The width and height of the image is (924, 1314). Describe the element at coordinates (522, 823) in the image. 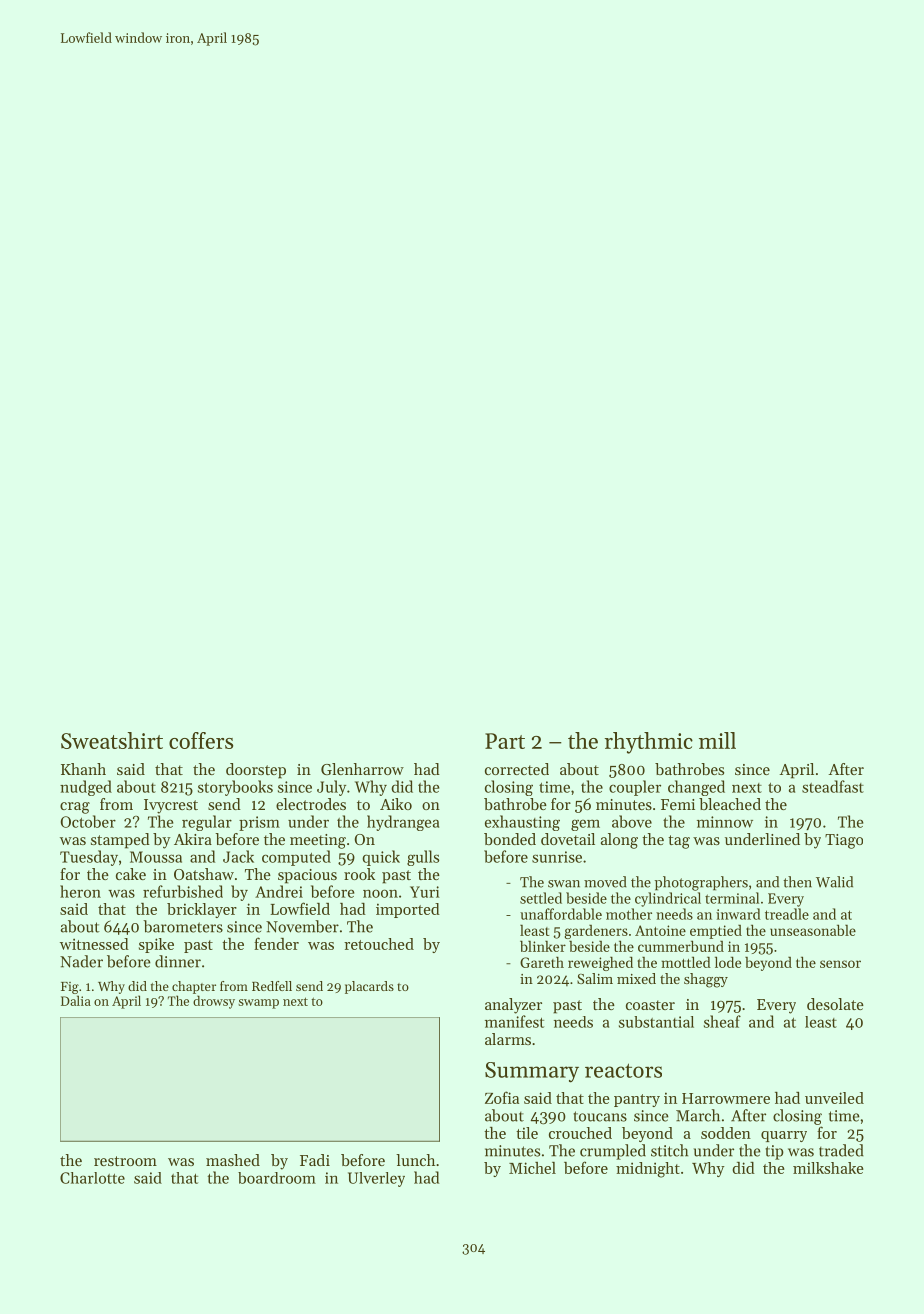

I see `exhausting` at that location.
